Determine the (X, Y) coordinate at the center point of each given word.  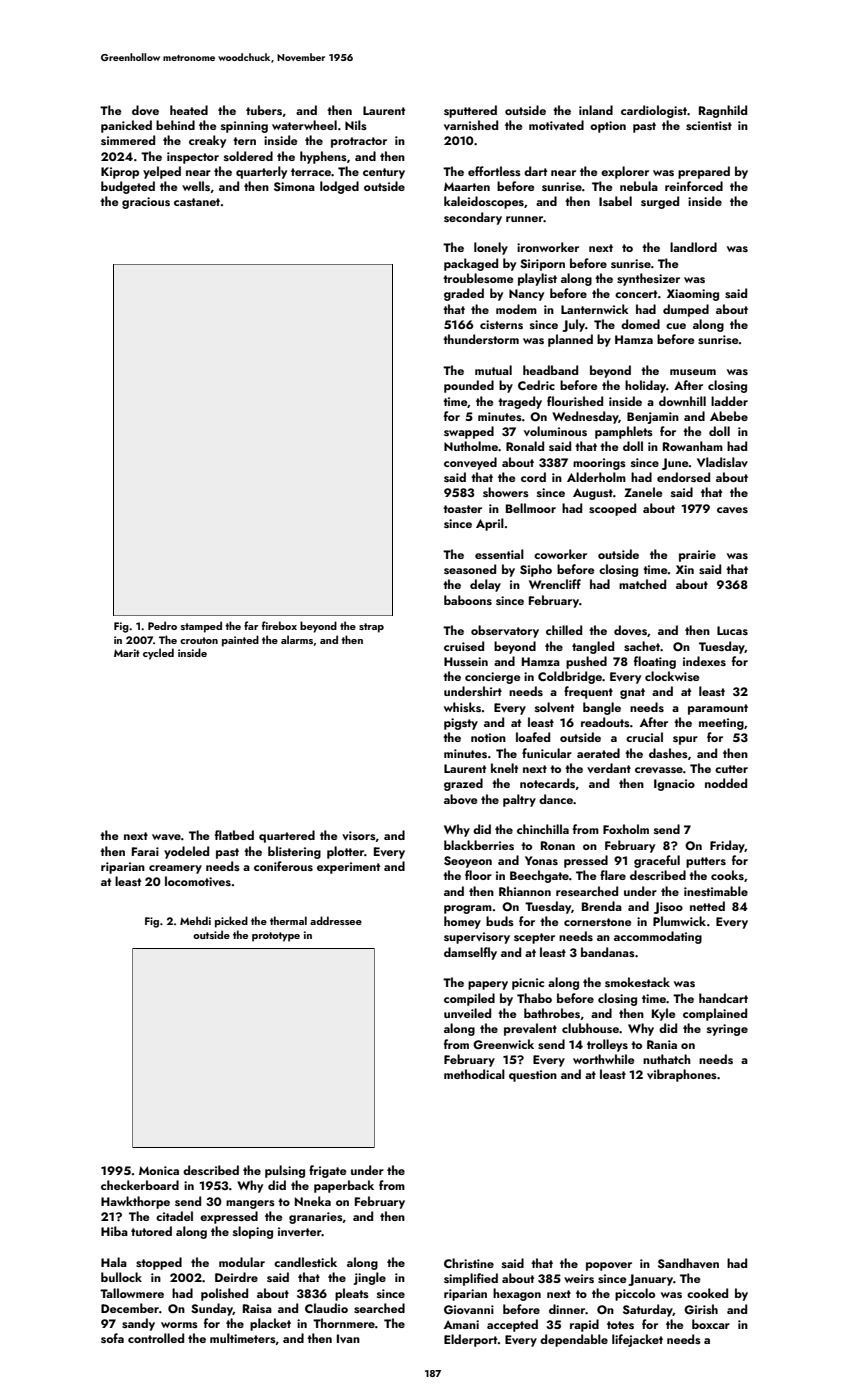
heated (189, 110)
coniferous (283, 866)
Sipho (536, 570)
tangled (593, 647)
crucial (644, 737)
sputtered (470, 111)
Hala (114, 1262)
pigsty (461, 724)
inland (596, 110)
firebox (279, 625)
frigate (327, 1171)
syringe (727, 1030)
